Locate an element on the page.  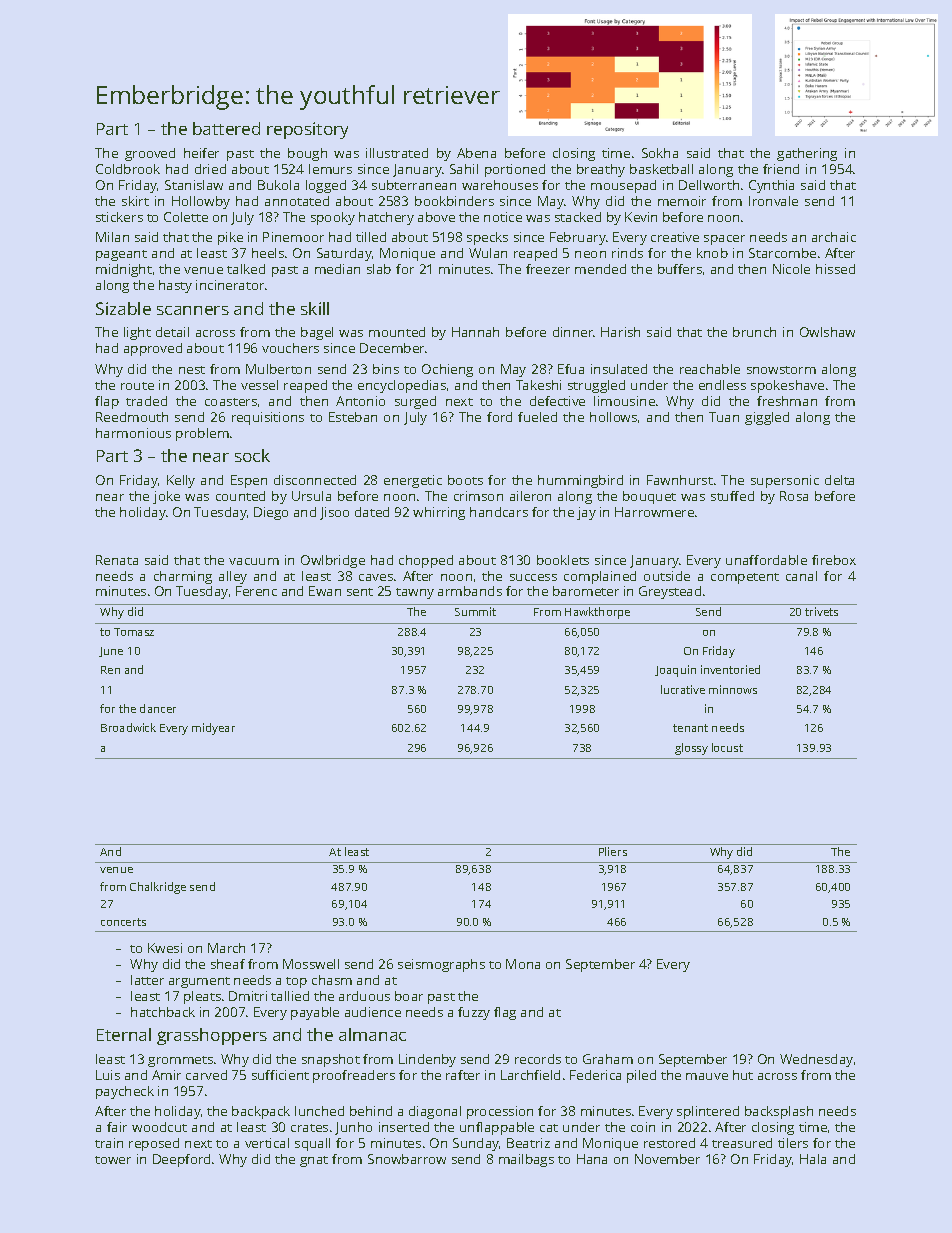
creative is located at coordinates (675, 237).
